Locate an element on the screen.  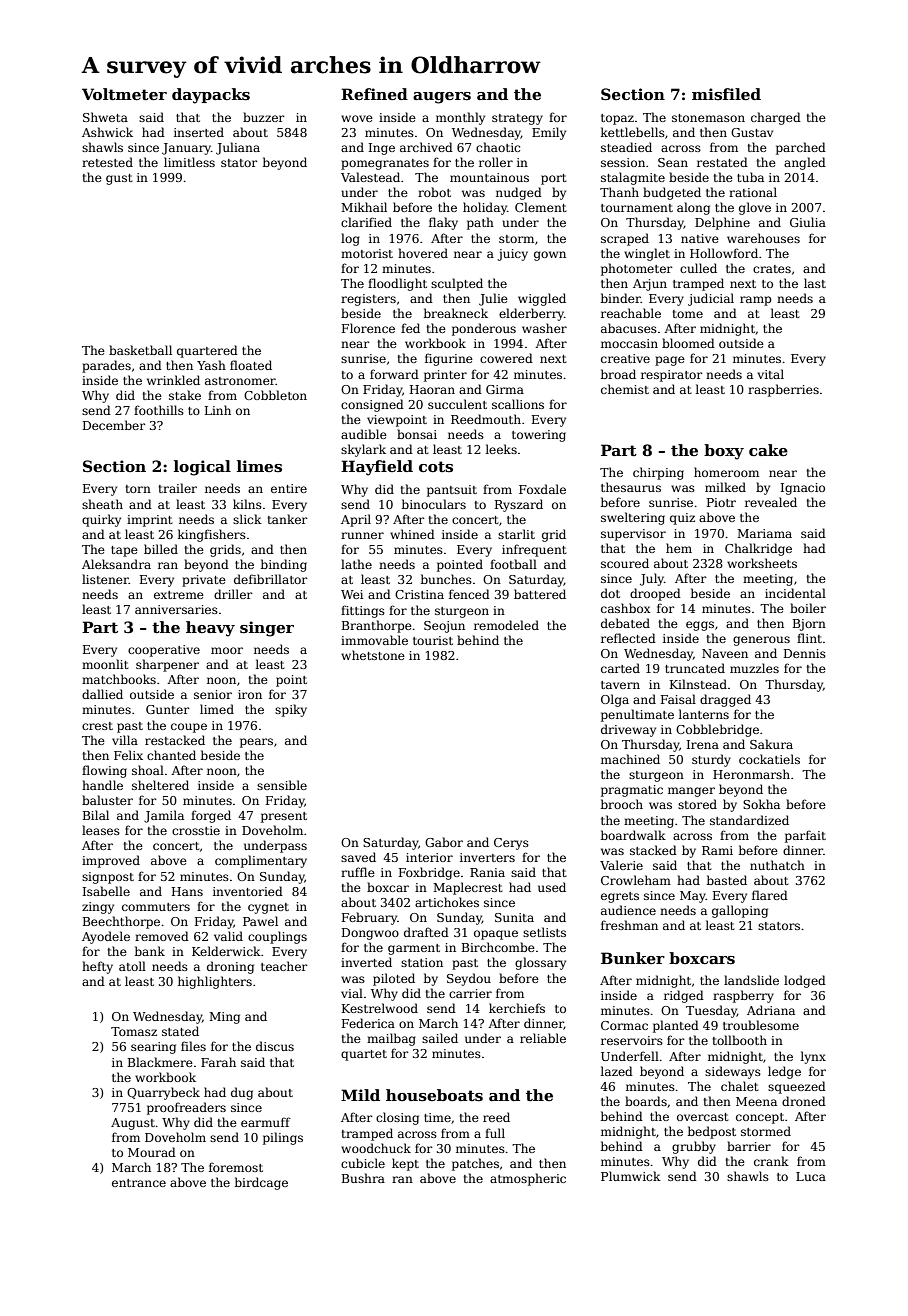
basketball is located at coordinates (140, 350).
